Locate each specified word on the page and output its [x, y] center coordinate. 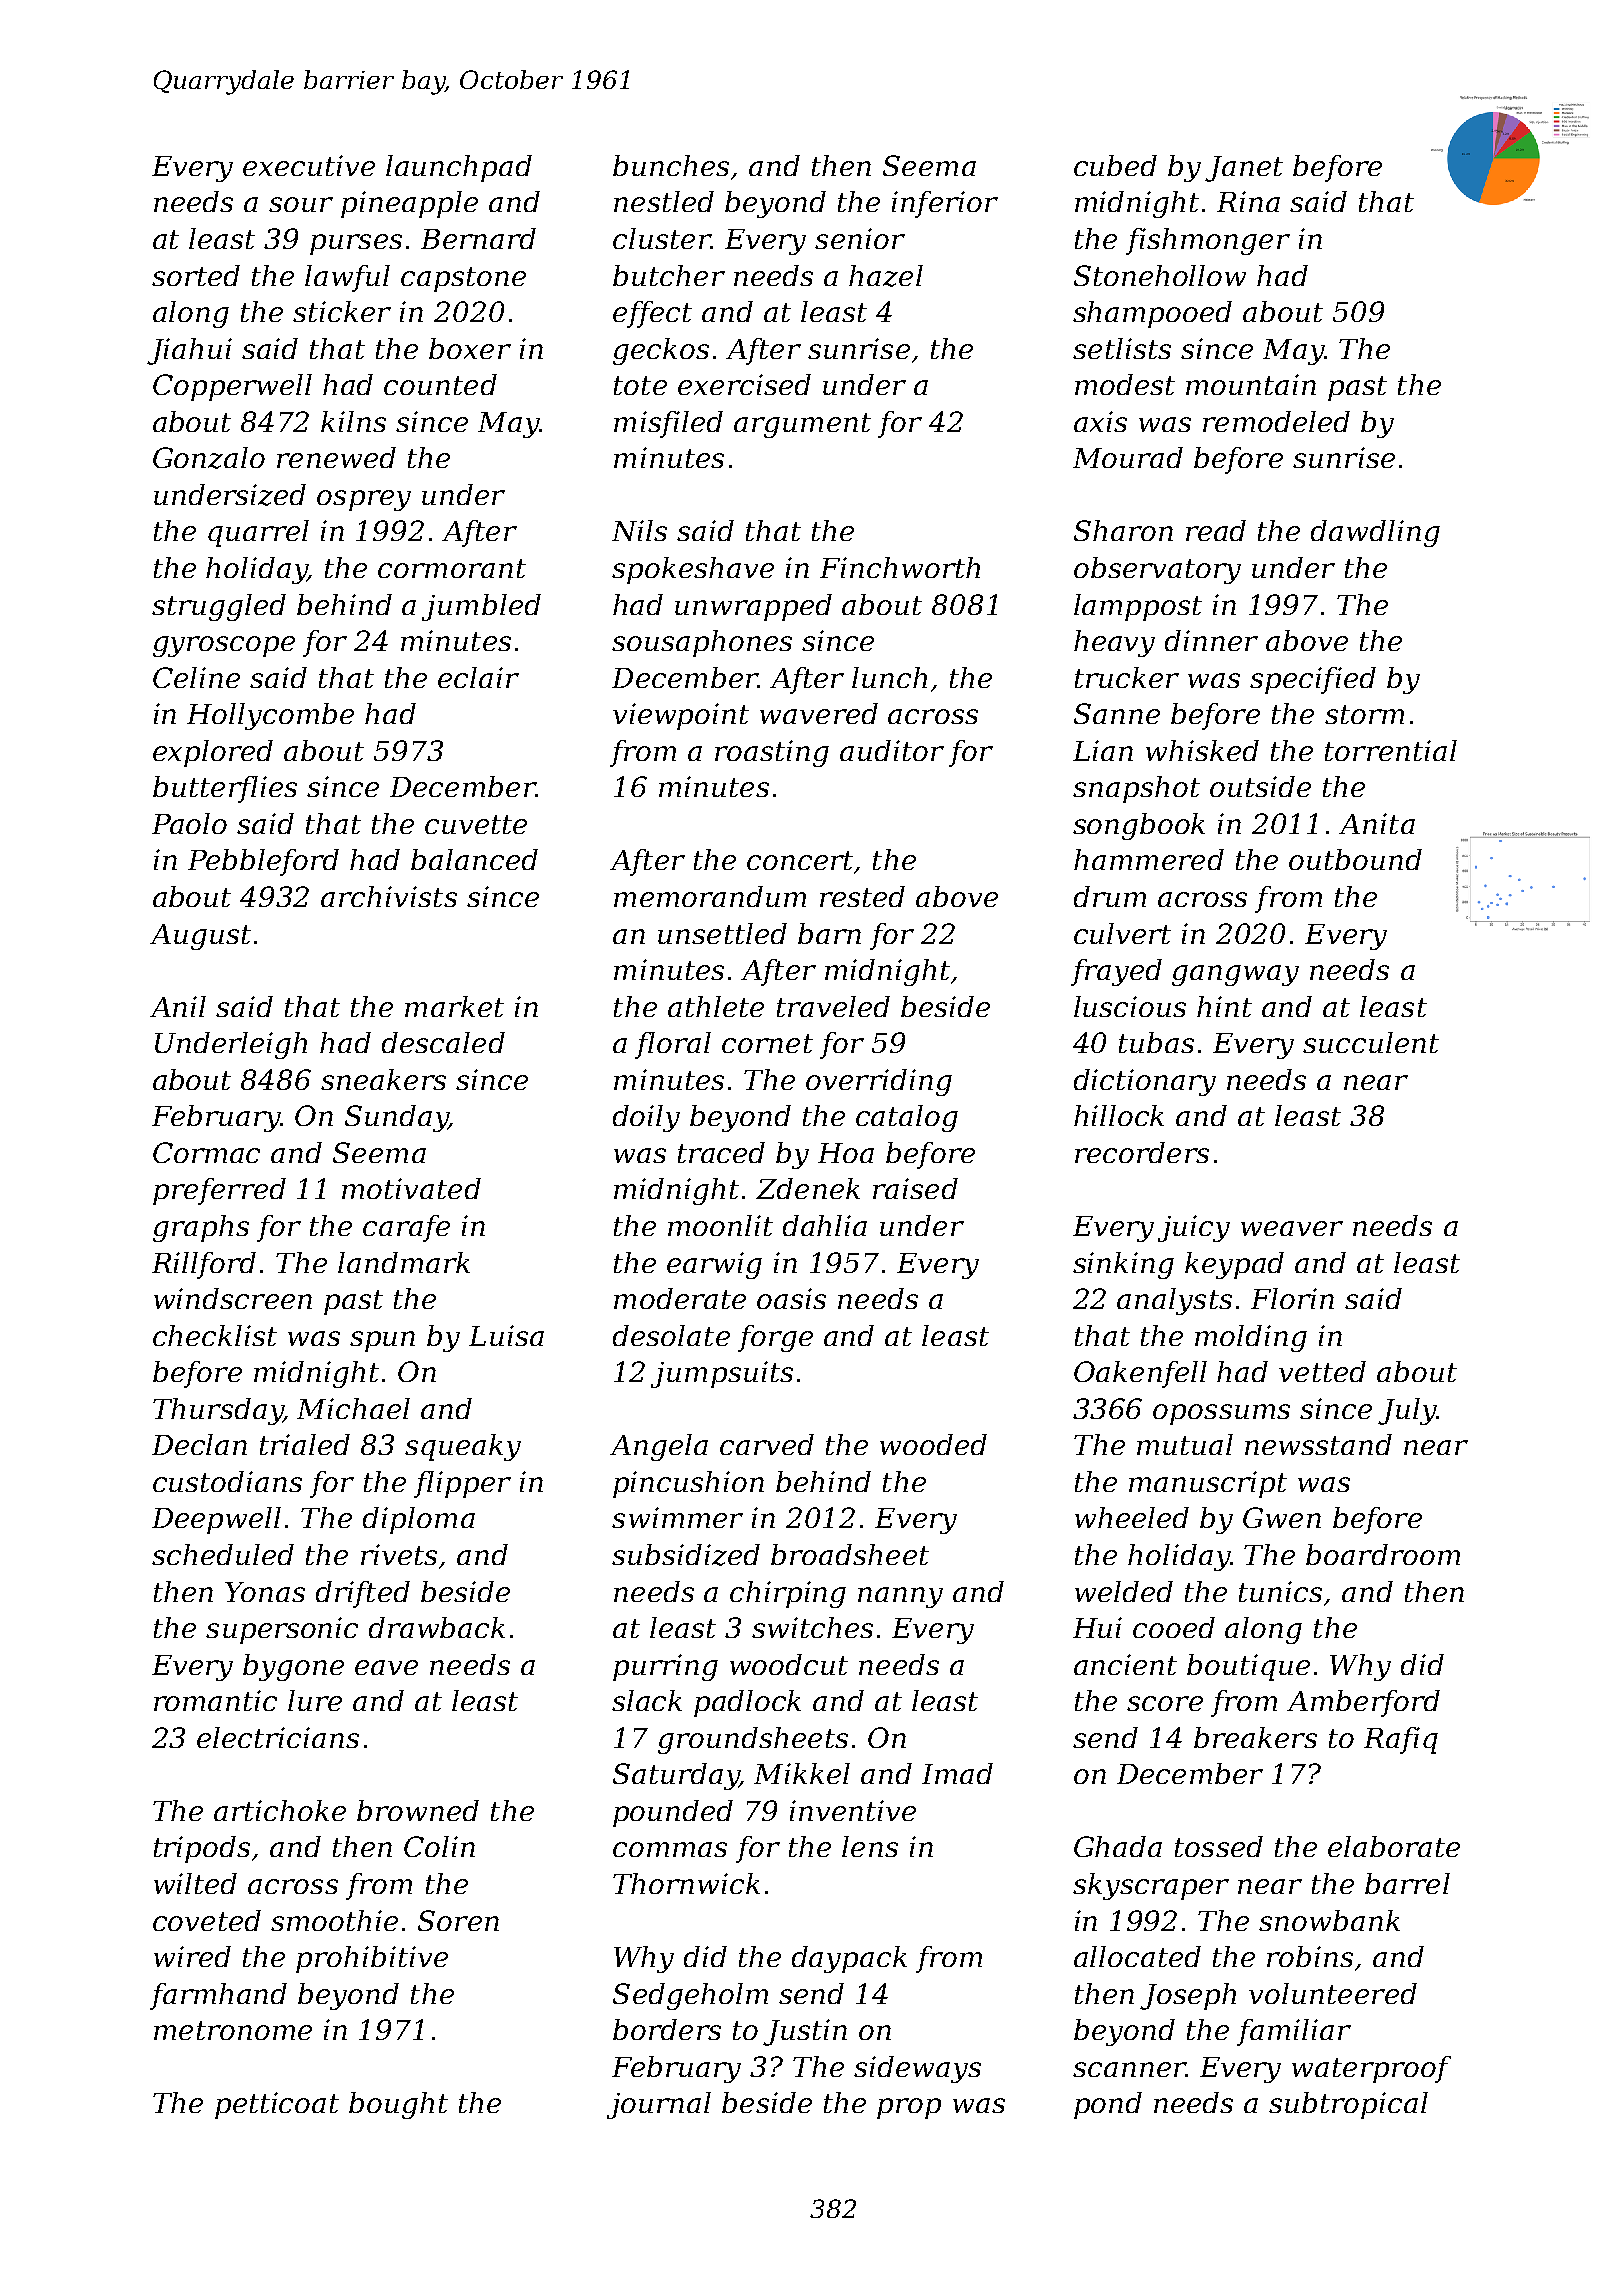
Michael [353, 1408]
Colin [439, 1846]
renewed [336, 457]
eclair [478, 677]
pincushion [688, 1484]
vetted [1322, 1371]
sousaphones [702, 643]
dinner [1211, 640]
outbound [1355, 859]
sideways [917, 2069]
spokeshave [693, 570]
